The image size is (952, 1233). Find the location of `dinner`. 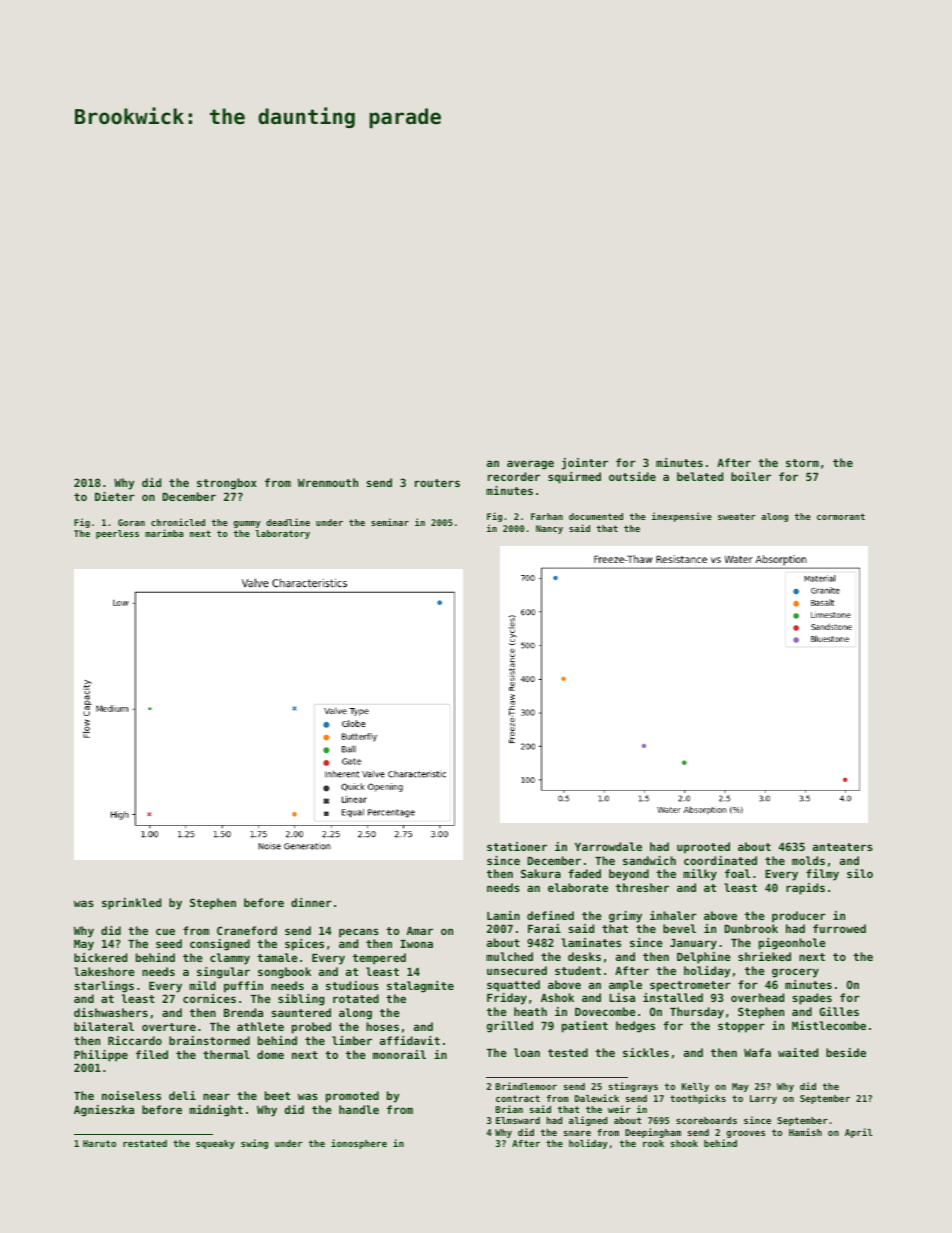

dinner is located at coordinates (311, 902).
